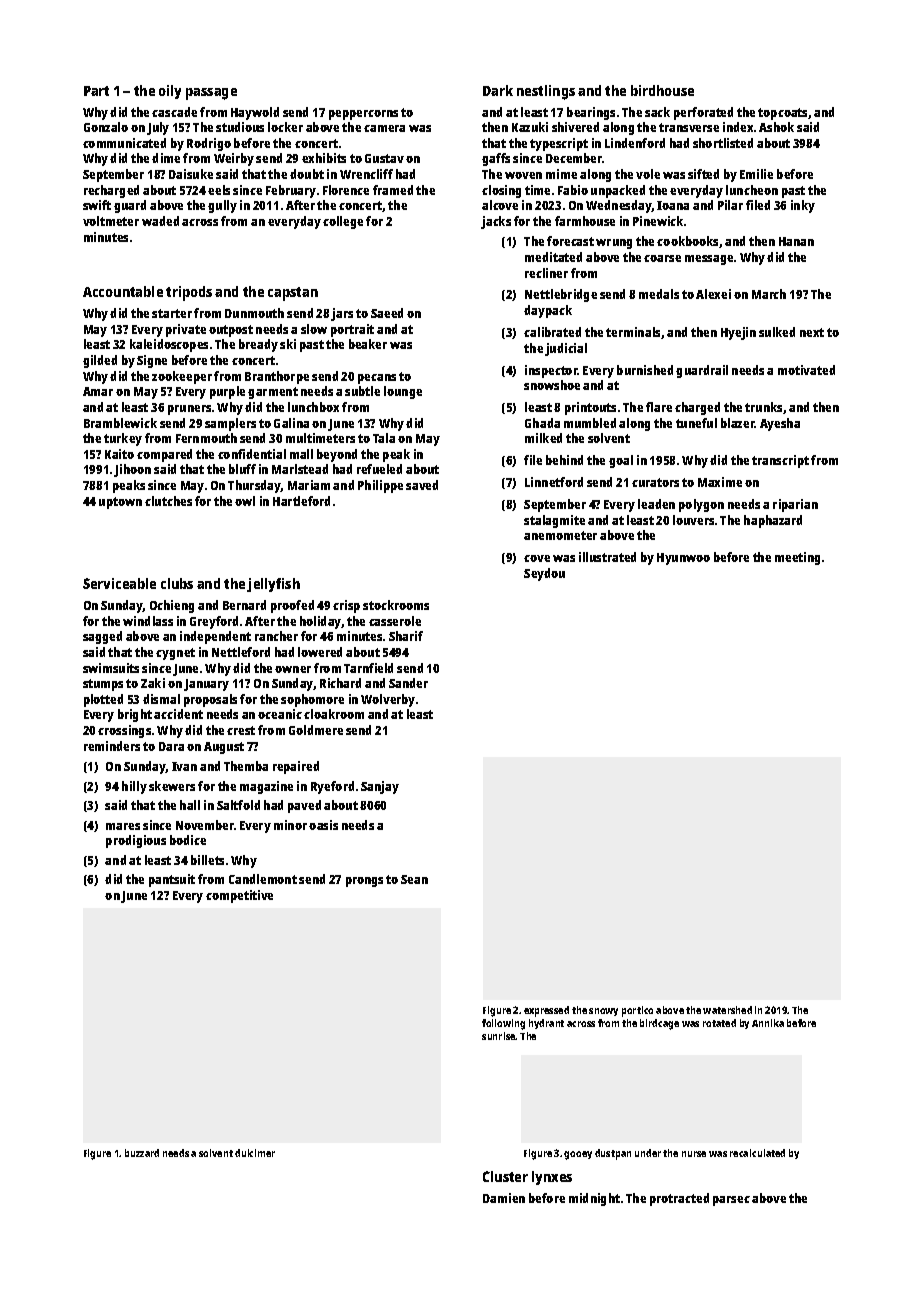 Image resolution: width=924 pixels, height=1308 pixels. What do you see at coordinates (177, 583) in the image?
I see `clubs` at bounding box center [177, 583].
